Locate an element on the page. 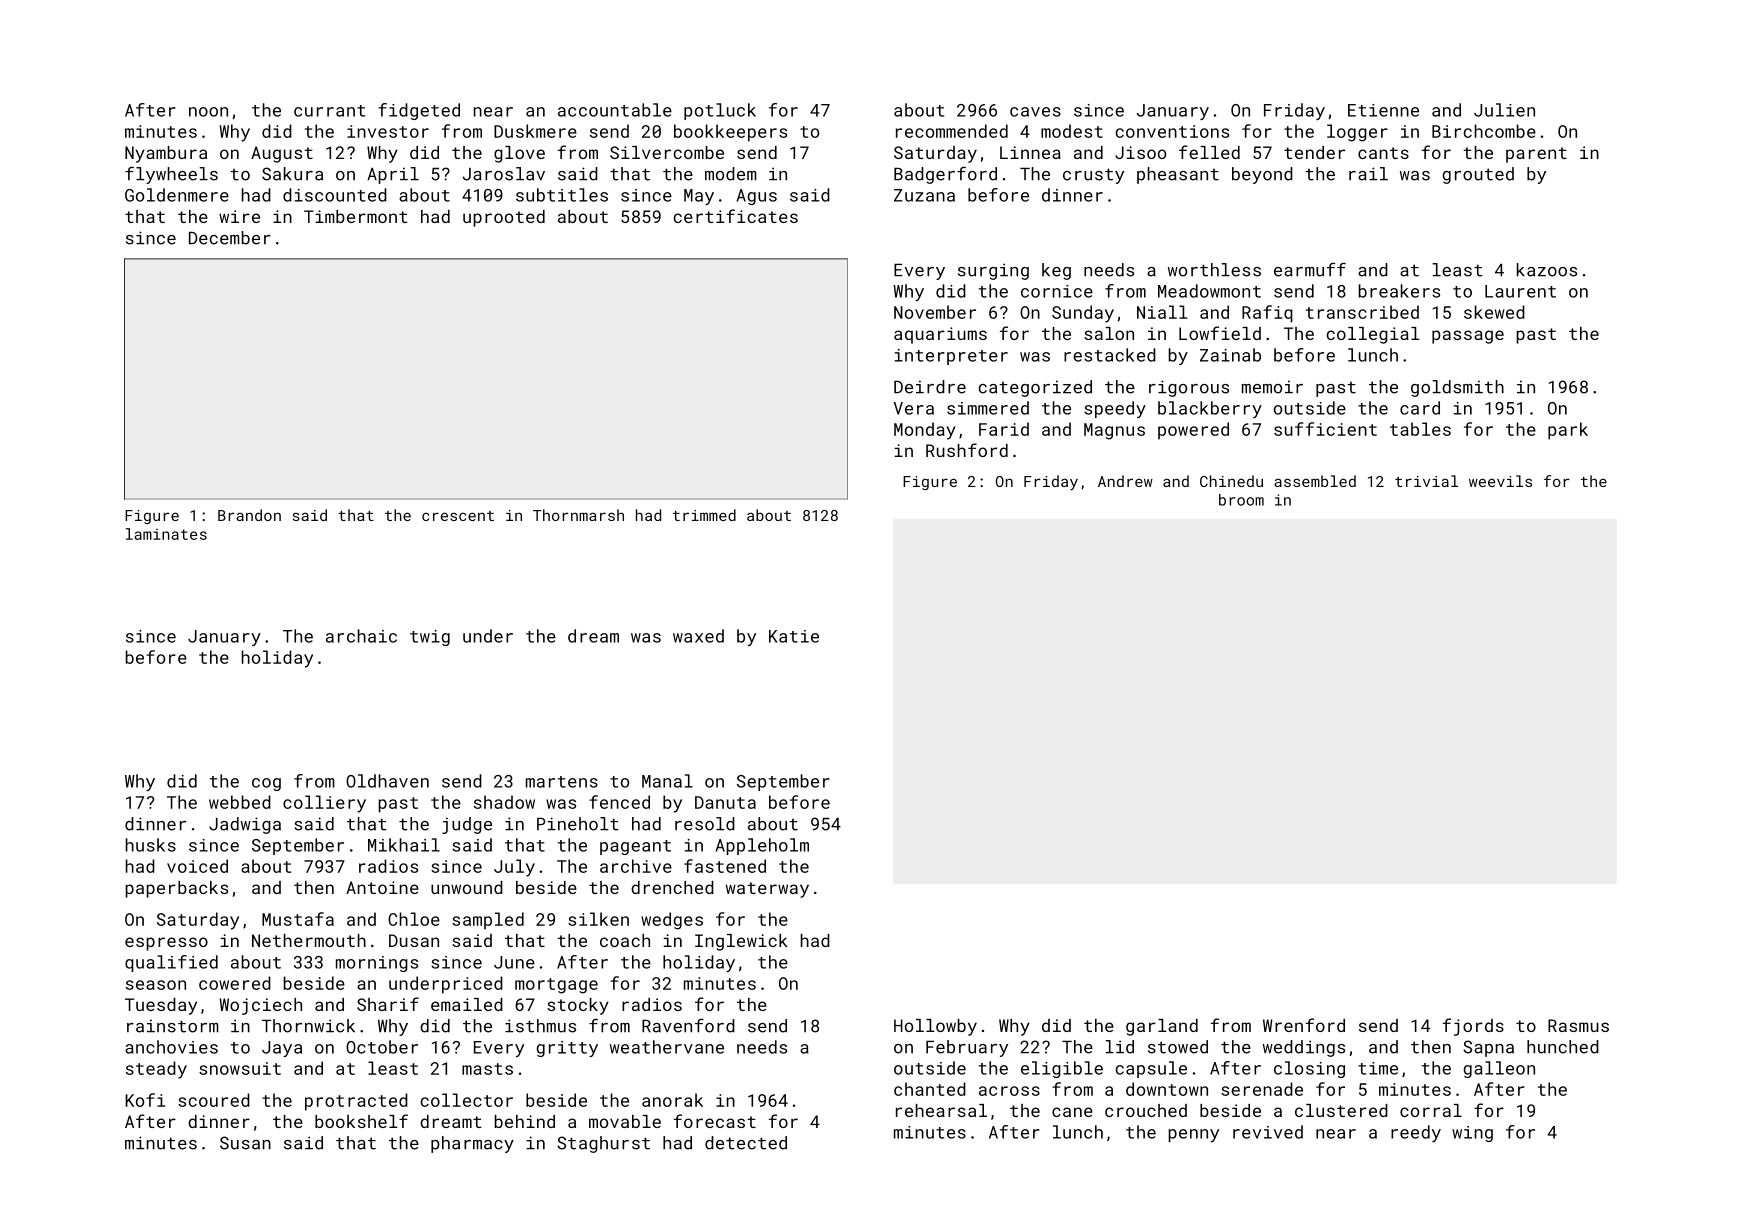  trivial is located at coordinates (1426, 481).
